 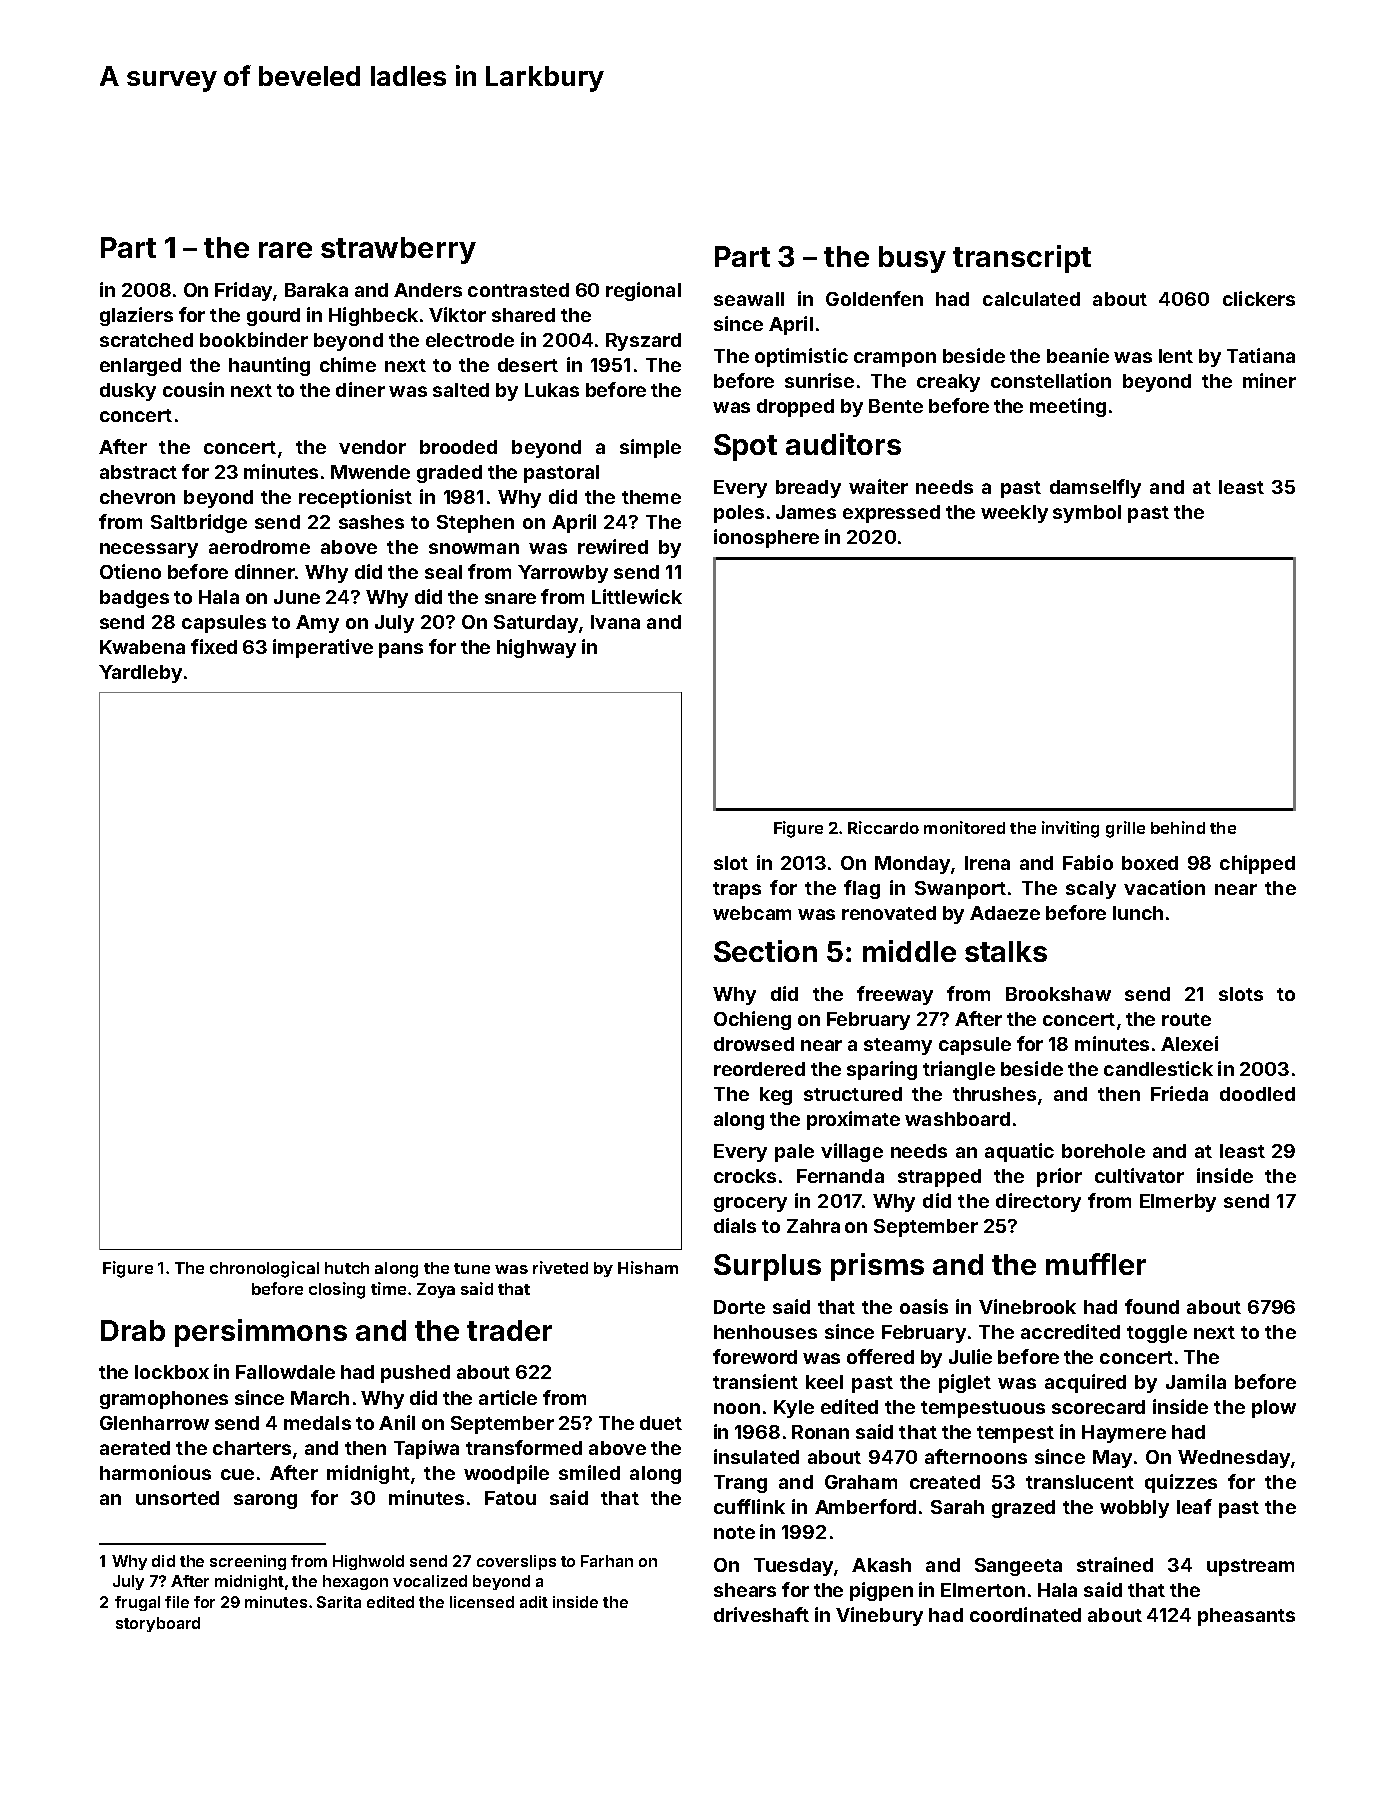 What do you see at coordinates (536, 648) in the image?
I see `highway` at bounding box center [536, 648].
